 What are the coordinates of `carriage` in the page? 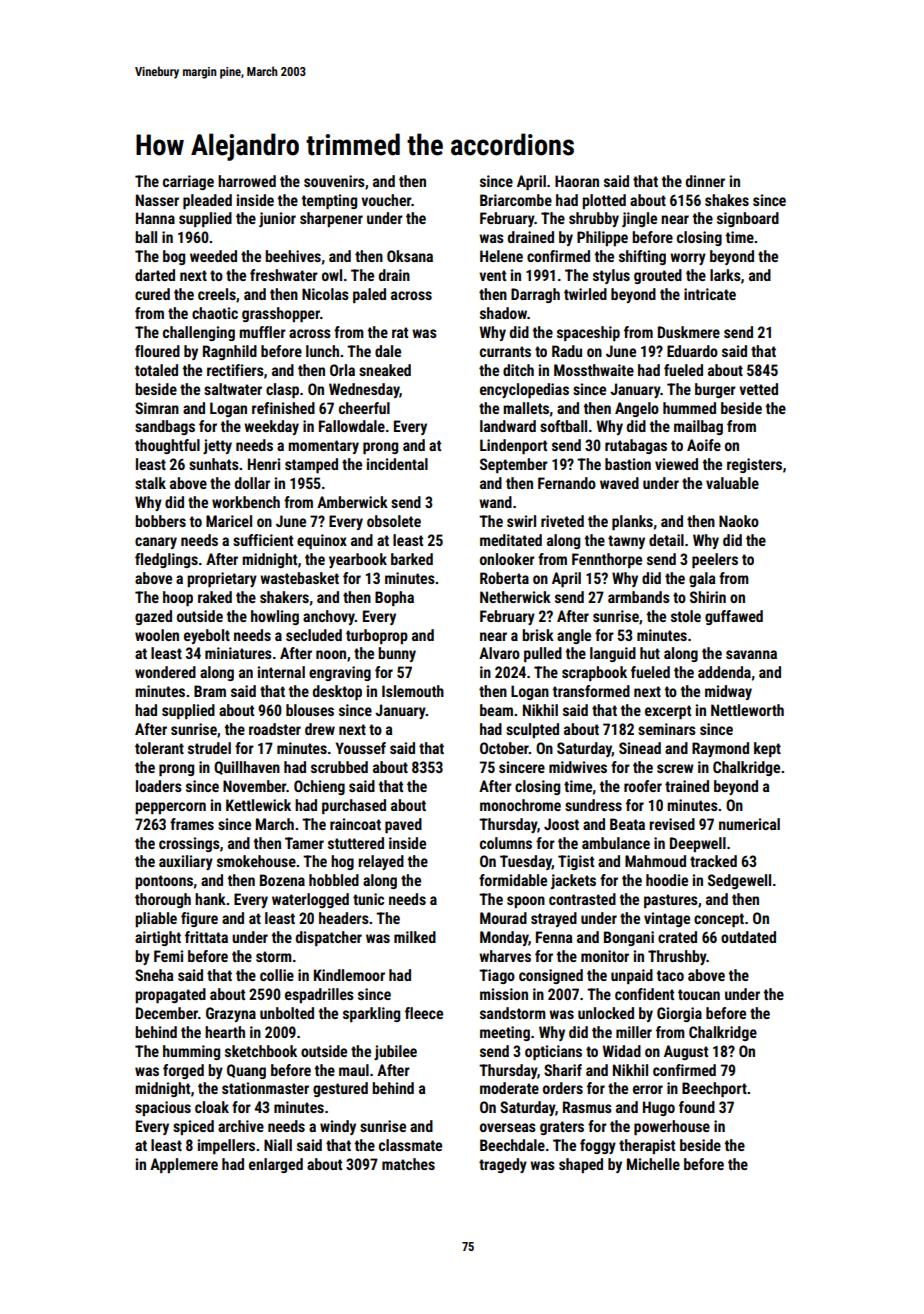 It's located at (188, 182).
